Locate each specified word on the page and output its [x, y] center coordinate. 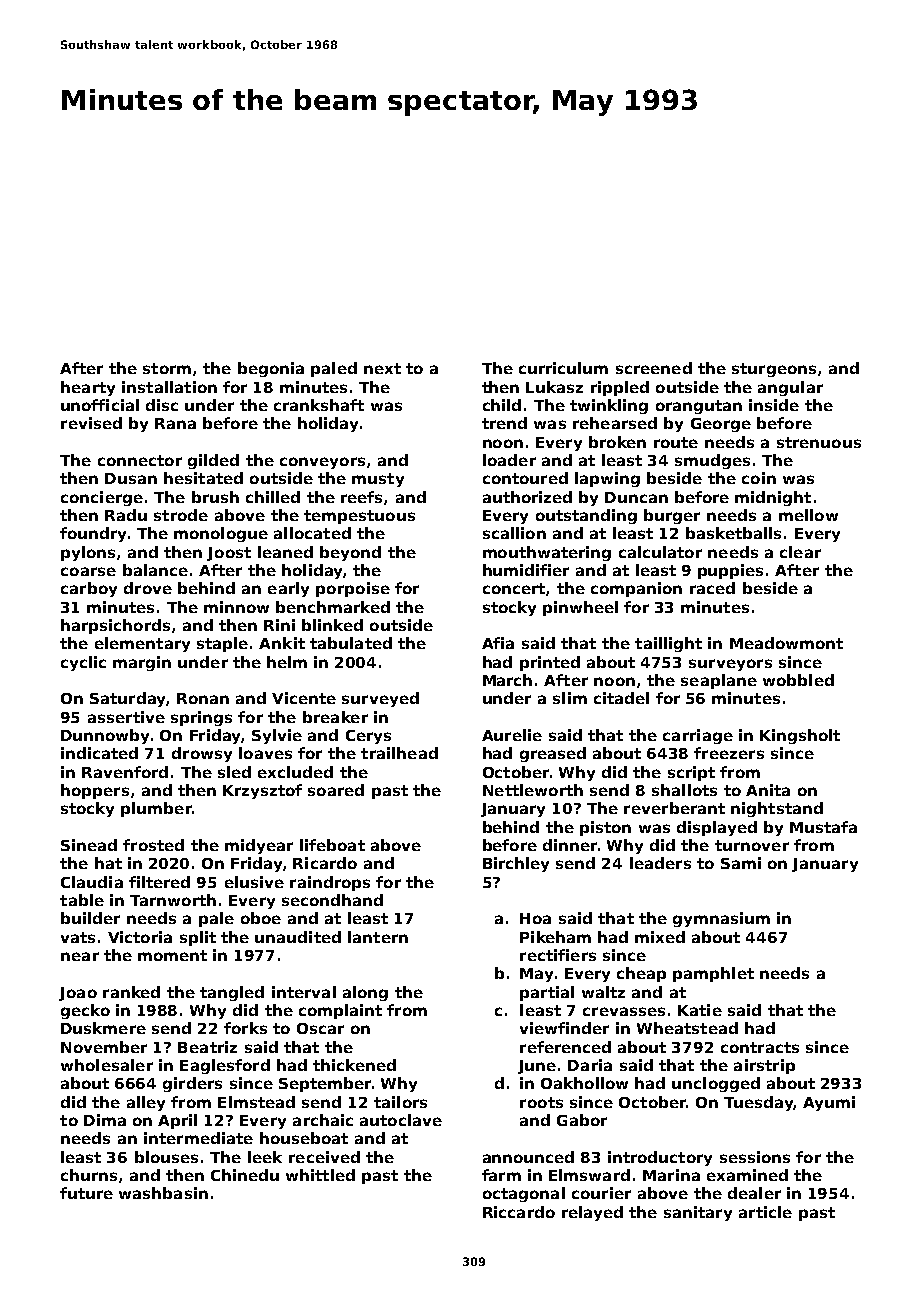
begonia [271, 369]
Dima [105, 1120]
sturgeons [774, 370]
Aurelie [512, 735]
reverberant [674, 808]
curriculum [563, 368]
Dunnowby [105, 736]
